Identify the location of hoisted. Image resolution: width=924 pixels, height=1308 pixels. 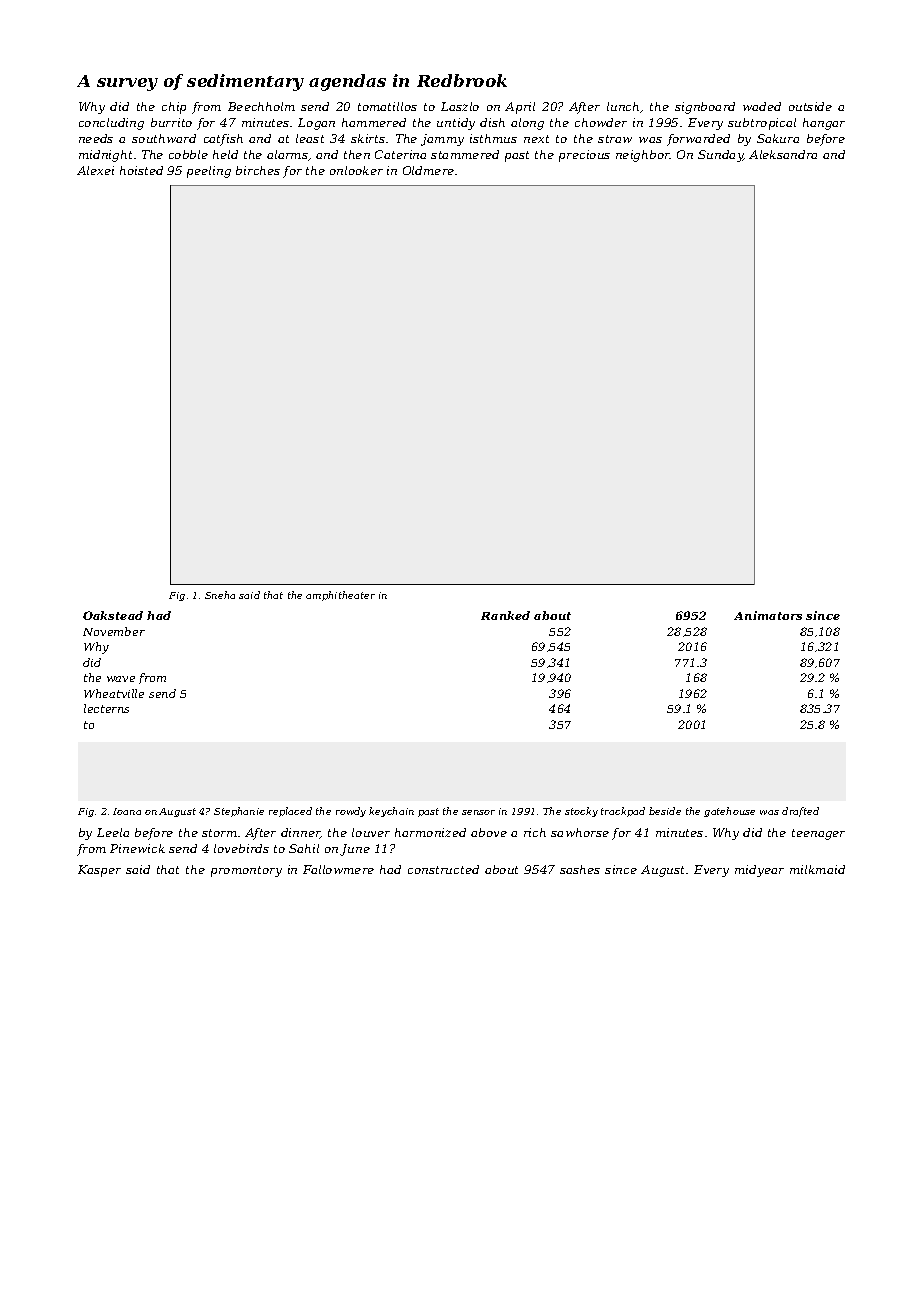
(141, 170).
